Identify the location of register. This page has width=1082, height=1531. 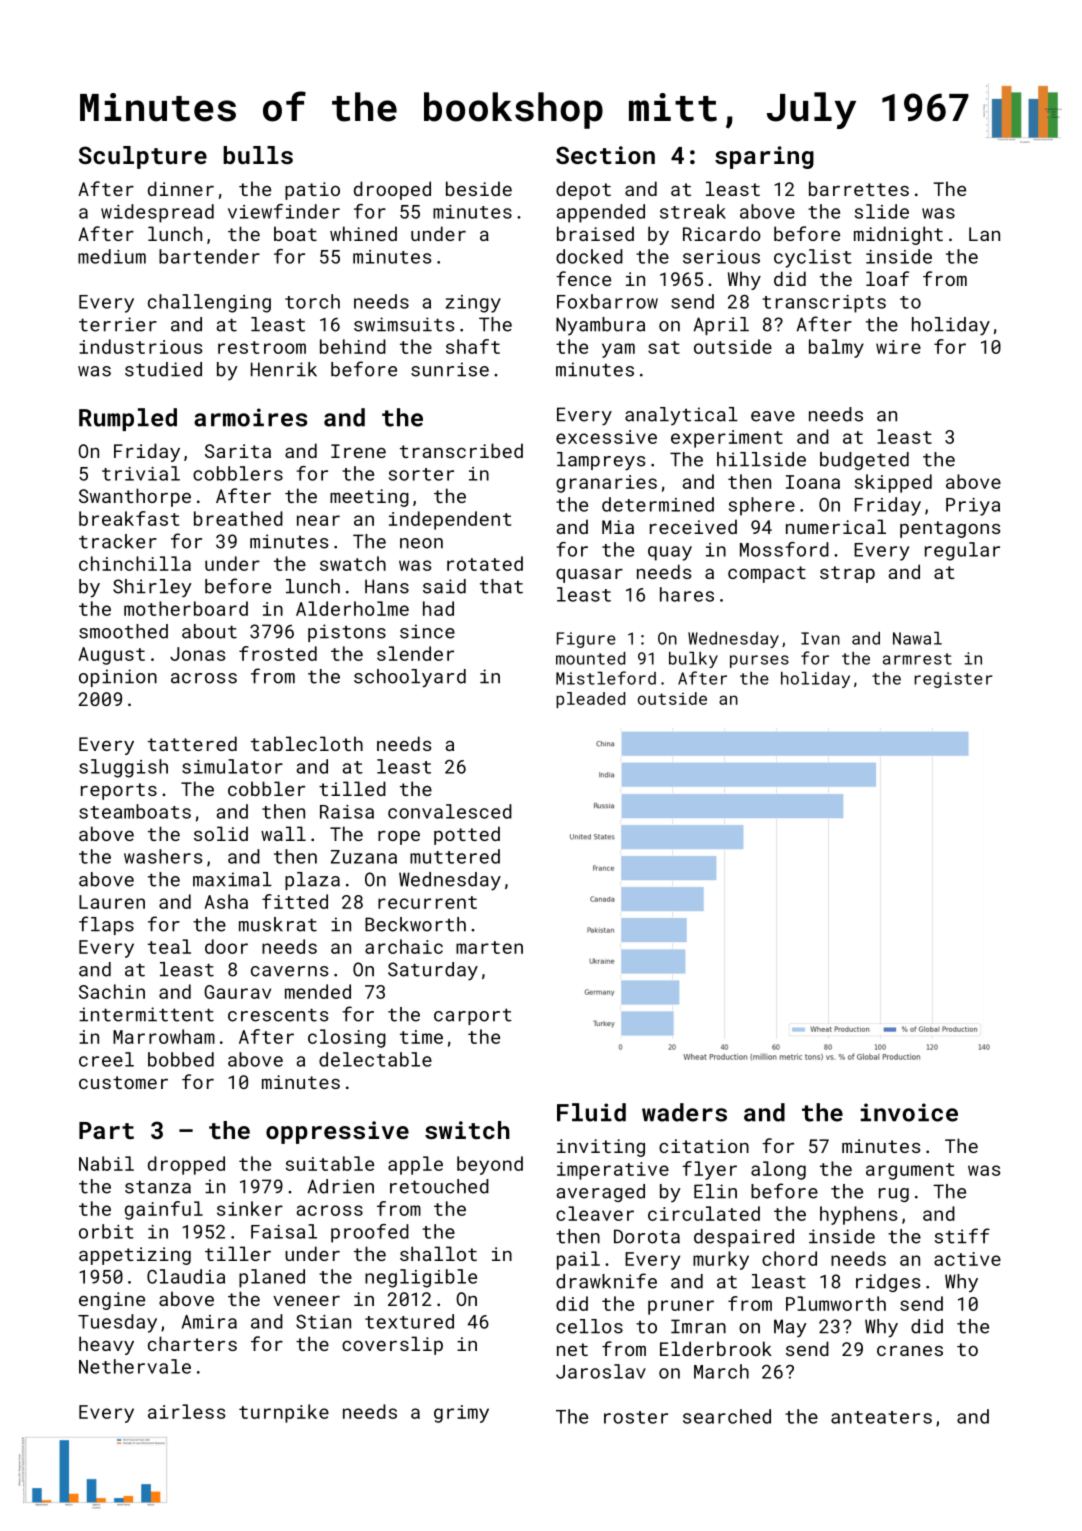
(953, 680).
